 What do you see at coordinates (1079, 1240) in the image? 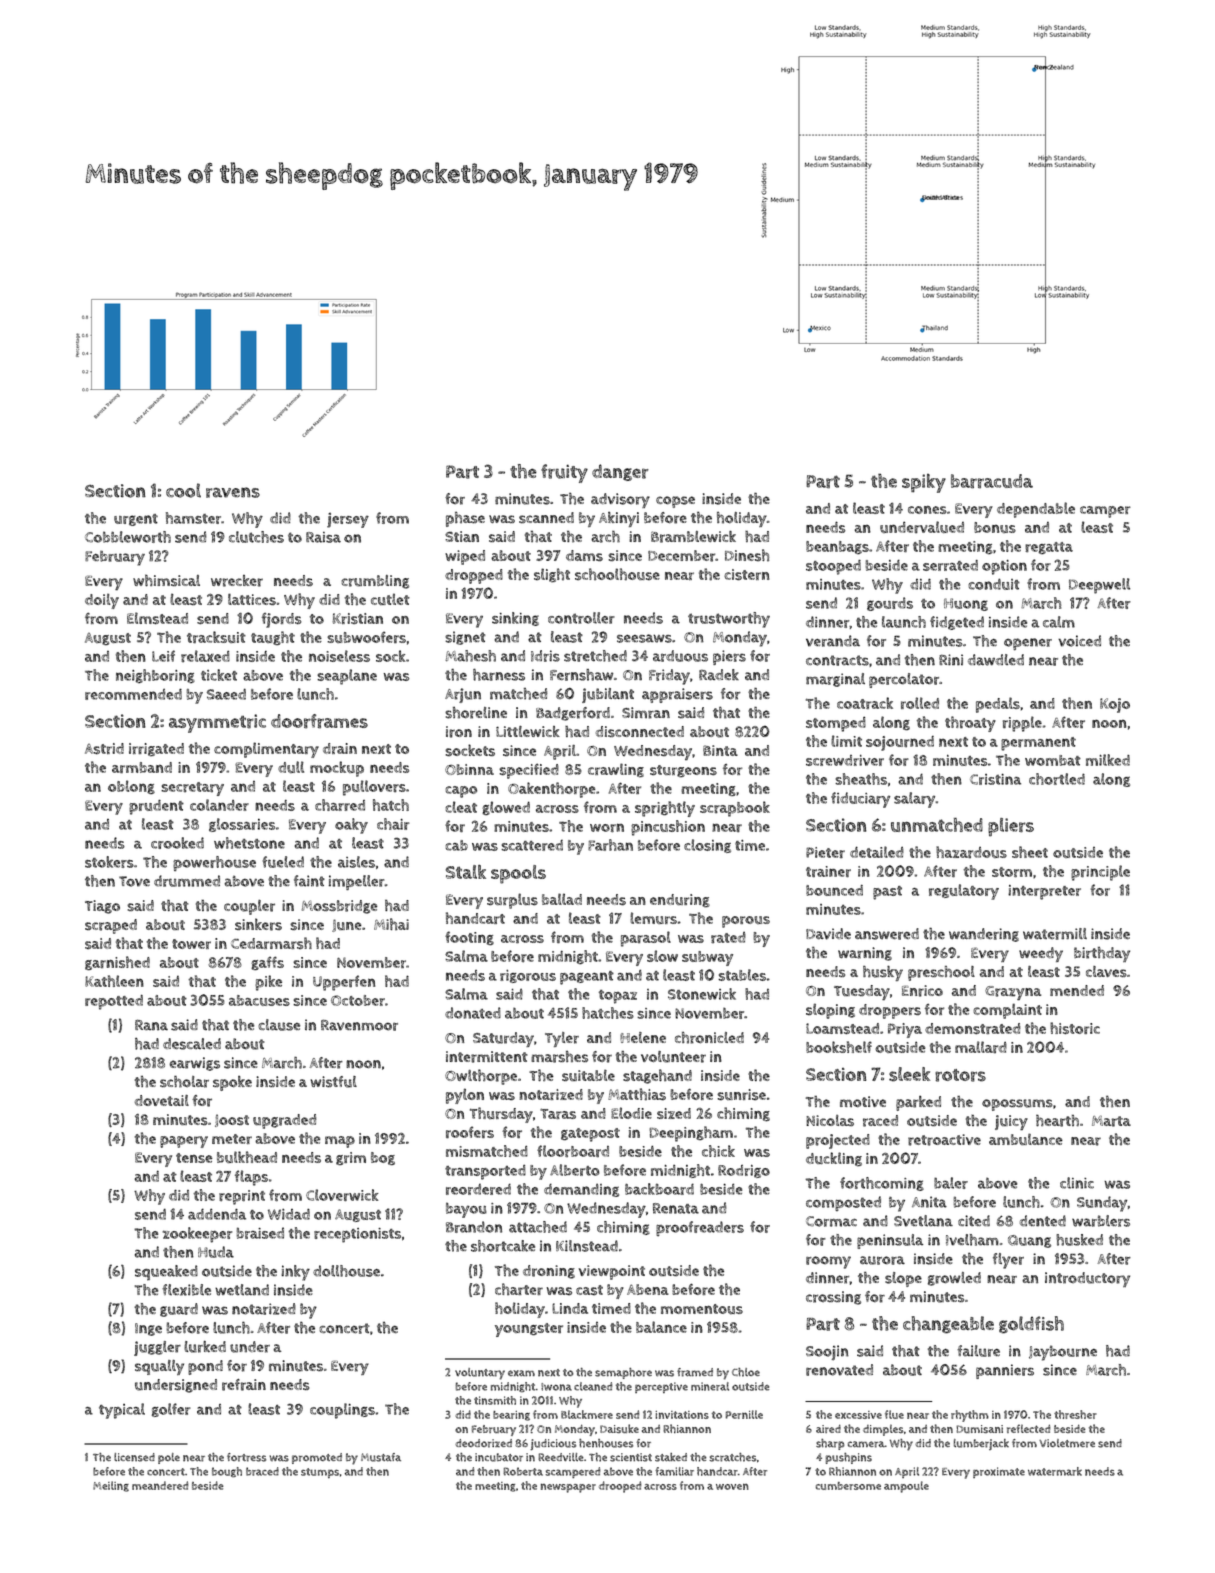
I see `husked` at bounding box center [1079, 1240].
